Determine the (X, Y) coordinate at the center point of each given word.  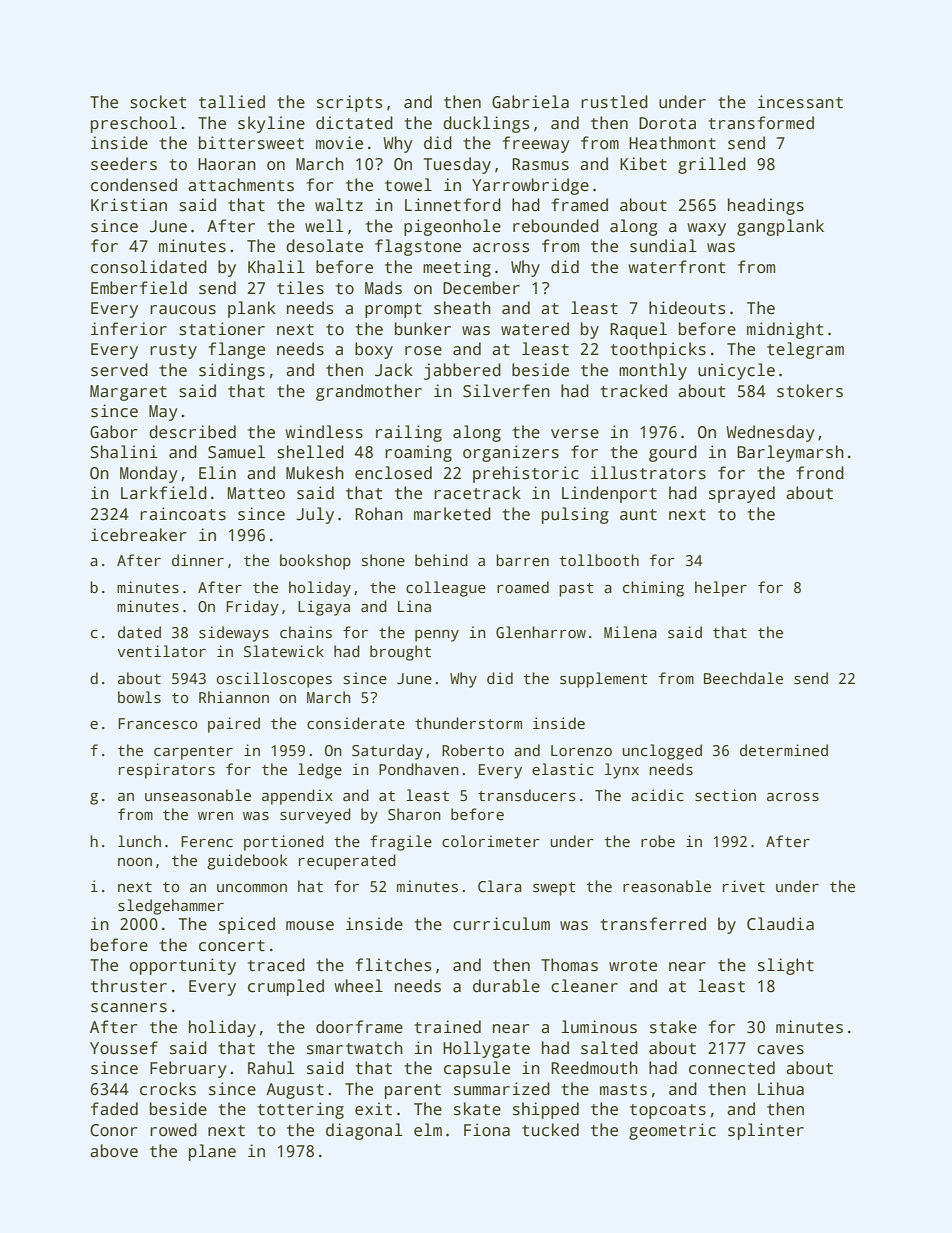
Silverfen (506, 391)
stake (673, 1027)
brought (400, 653)
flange (237, 350)
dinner (198, 560)
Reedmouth (594, 1068)
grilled (712, 165)
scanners (129, 1008)
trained (447, 1027)
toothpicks (658, 350)
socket (158, 102)
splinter (766, 1131)
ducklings (486, 124)
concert (232, 946)
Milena (630, 632)
